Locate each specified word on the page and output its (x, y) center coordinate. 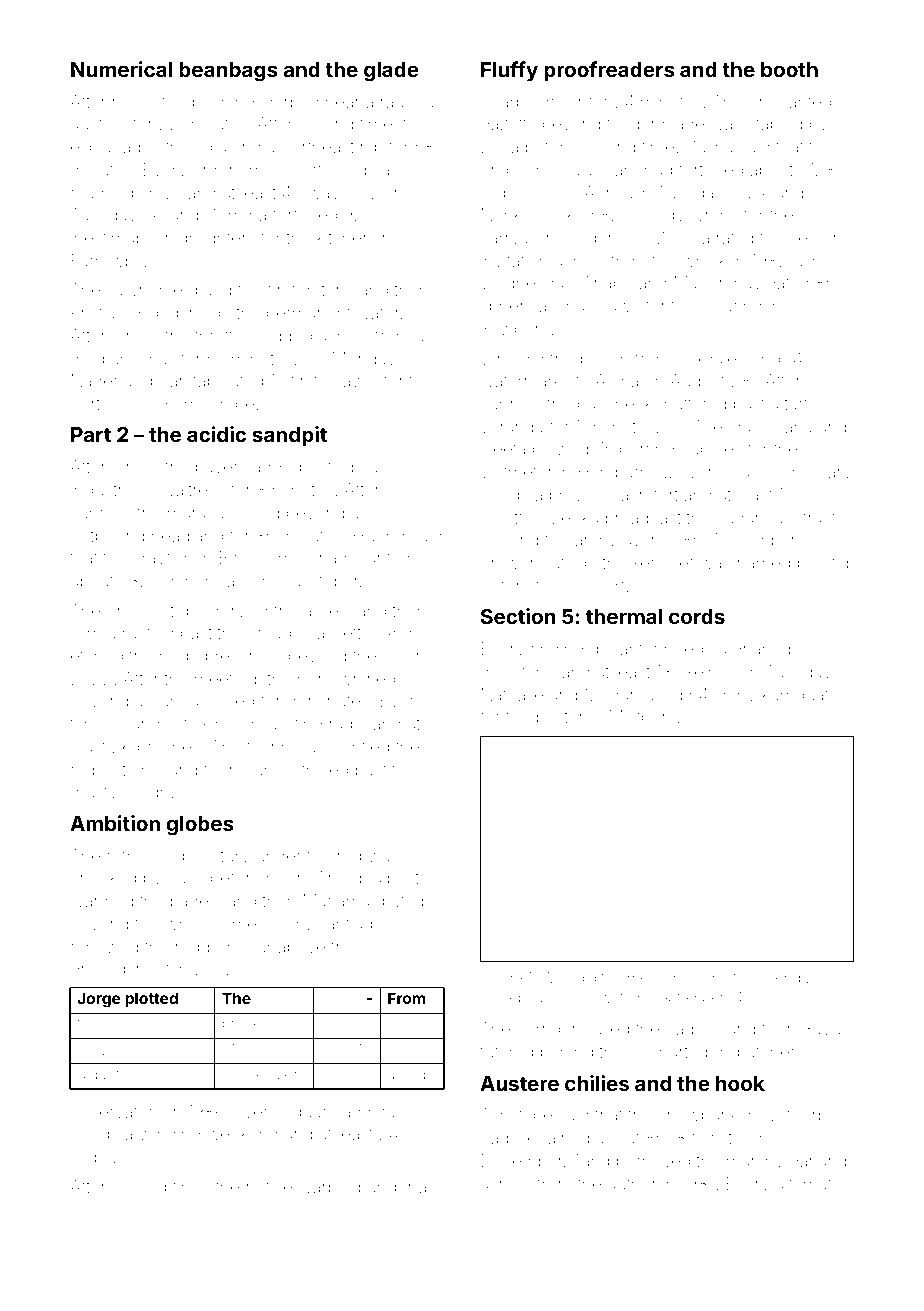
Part (91, 434)
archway (607, 541)
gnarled (761, 650)
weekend (242, 1133)
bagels (691, 1030)
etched (97, 655)
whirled (367, 678)
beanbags (228, 72)
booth (789, 69)
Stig (835, 564)
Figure (501, 979)
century (220, 858)
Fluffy (509, 71)
